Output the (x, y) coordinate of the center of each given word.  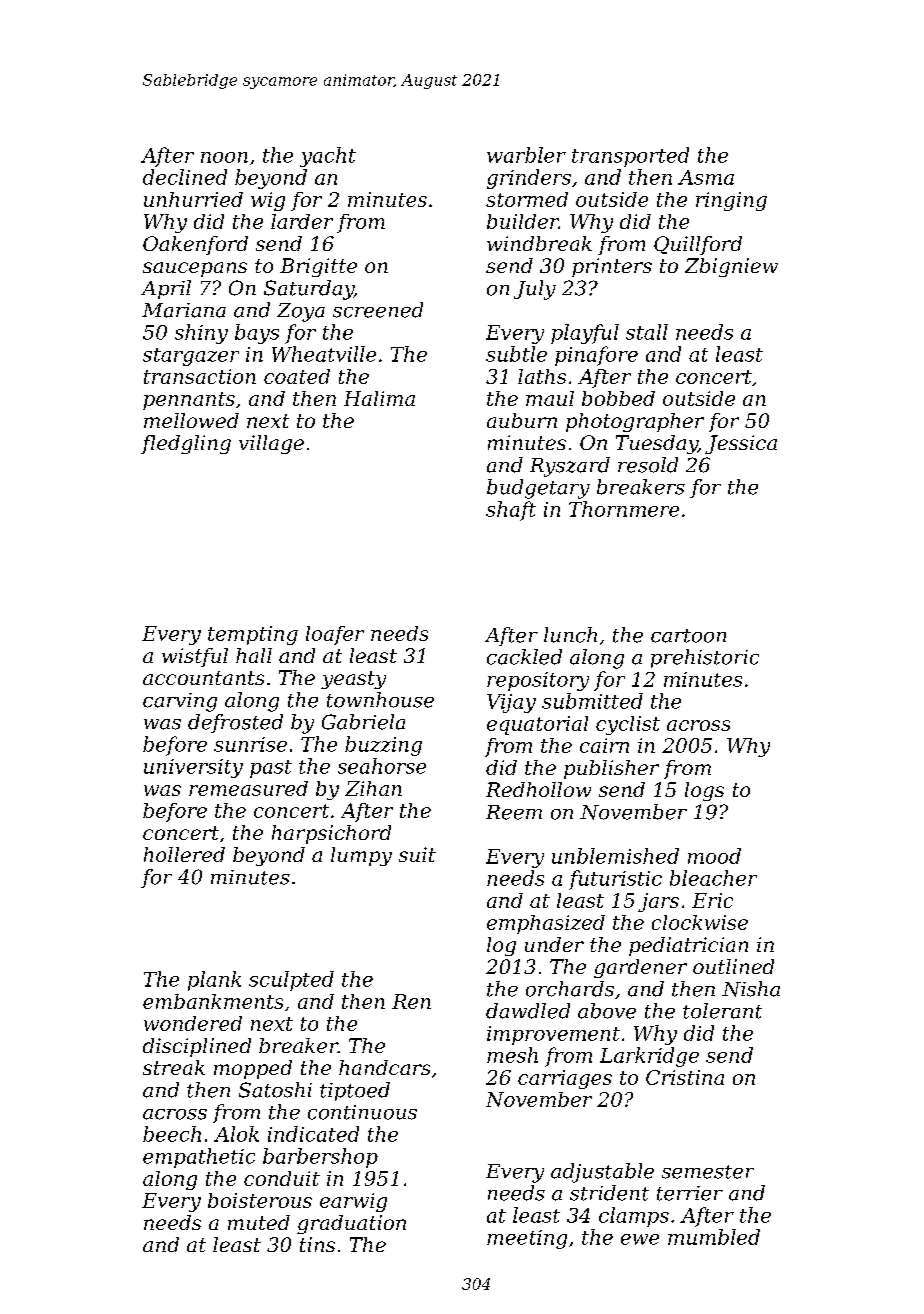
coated (297, 376)
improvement (553, 1035)
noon (224, 157)
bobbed (618, 398)
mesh (512, 1055)
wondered (193, 1023)
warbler (526, 155)
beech (172, 1134)
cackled (524, 657)
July (535, 290)
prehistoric (705, 658)
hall (254, 655)
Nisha (751, 989)
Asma (706, 177)
